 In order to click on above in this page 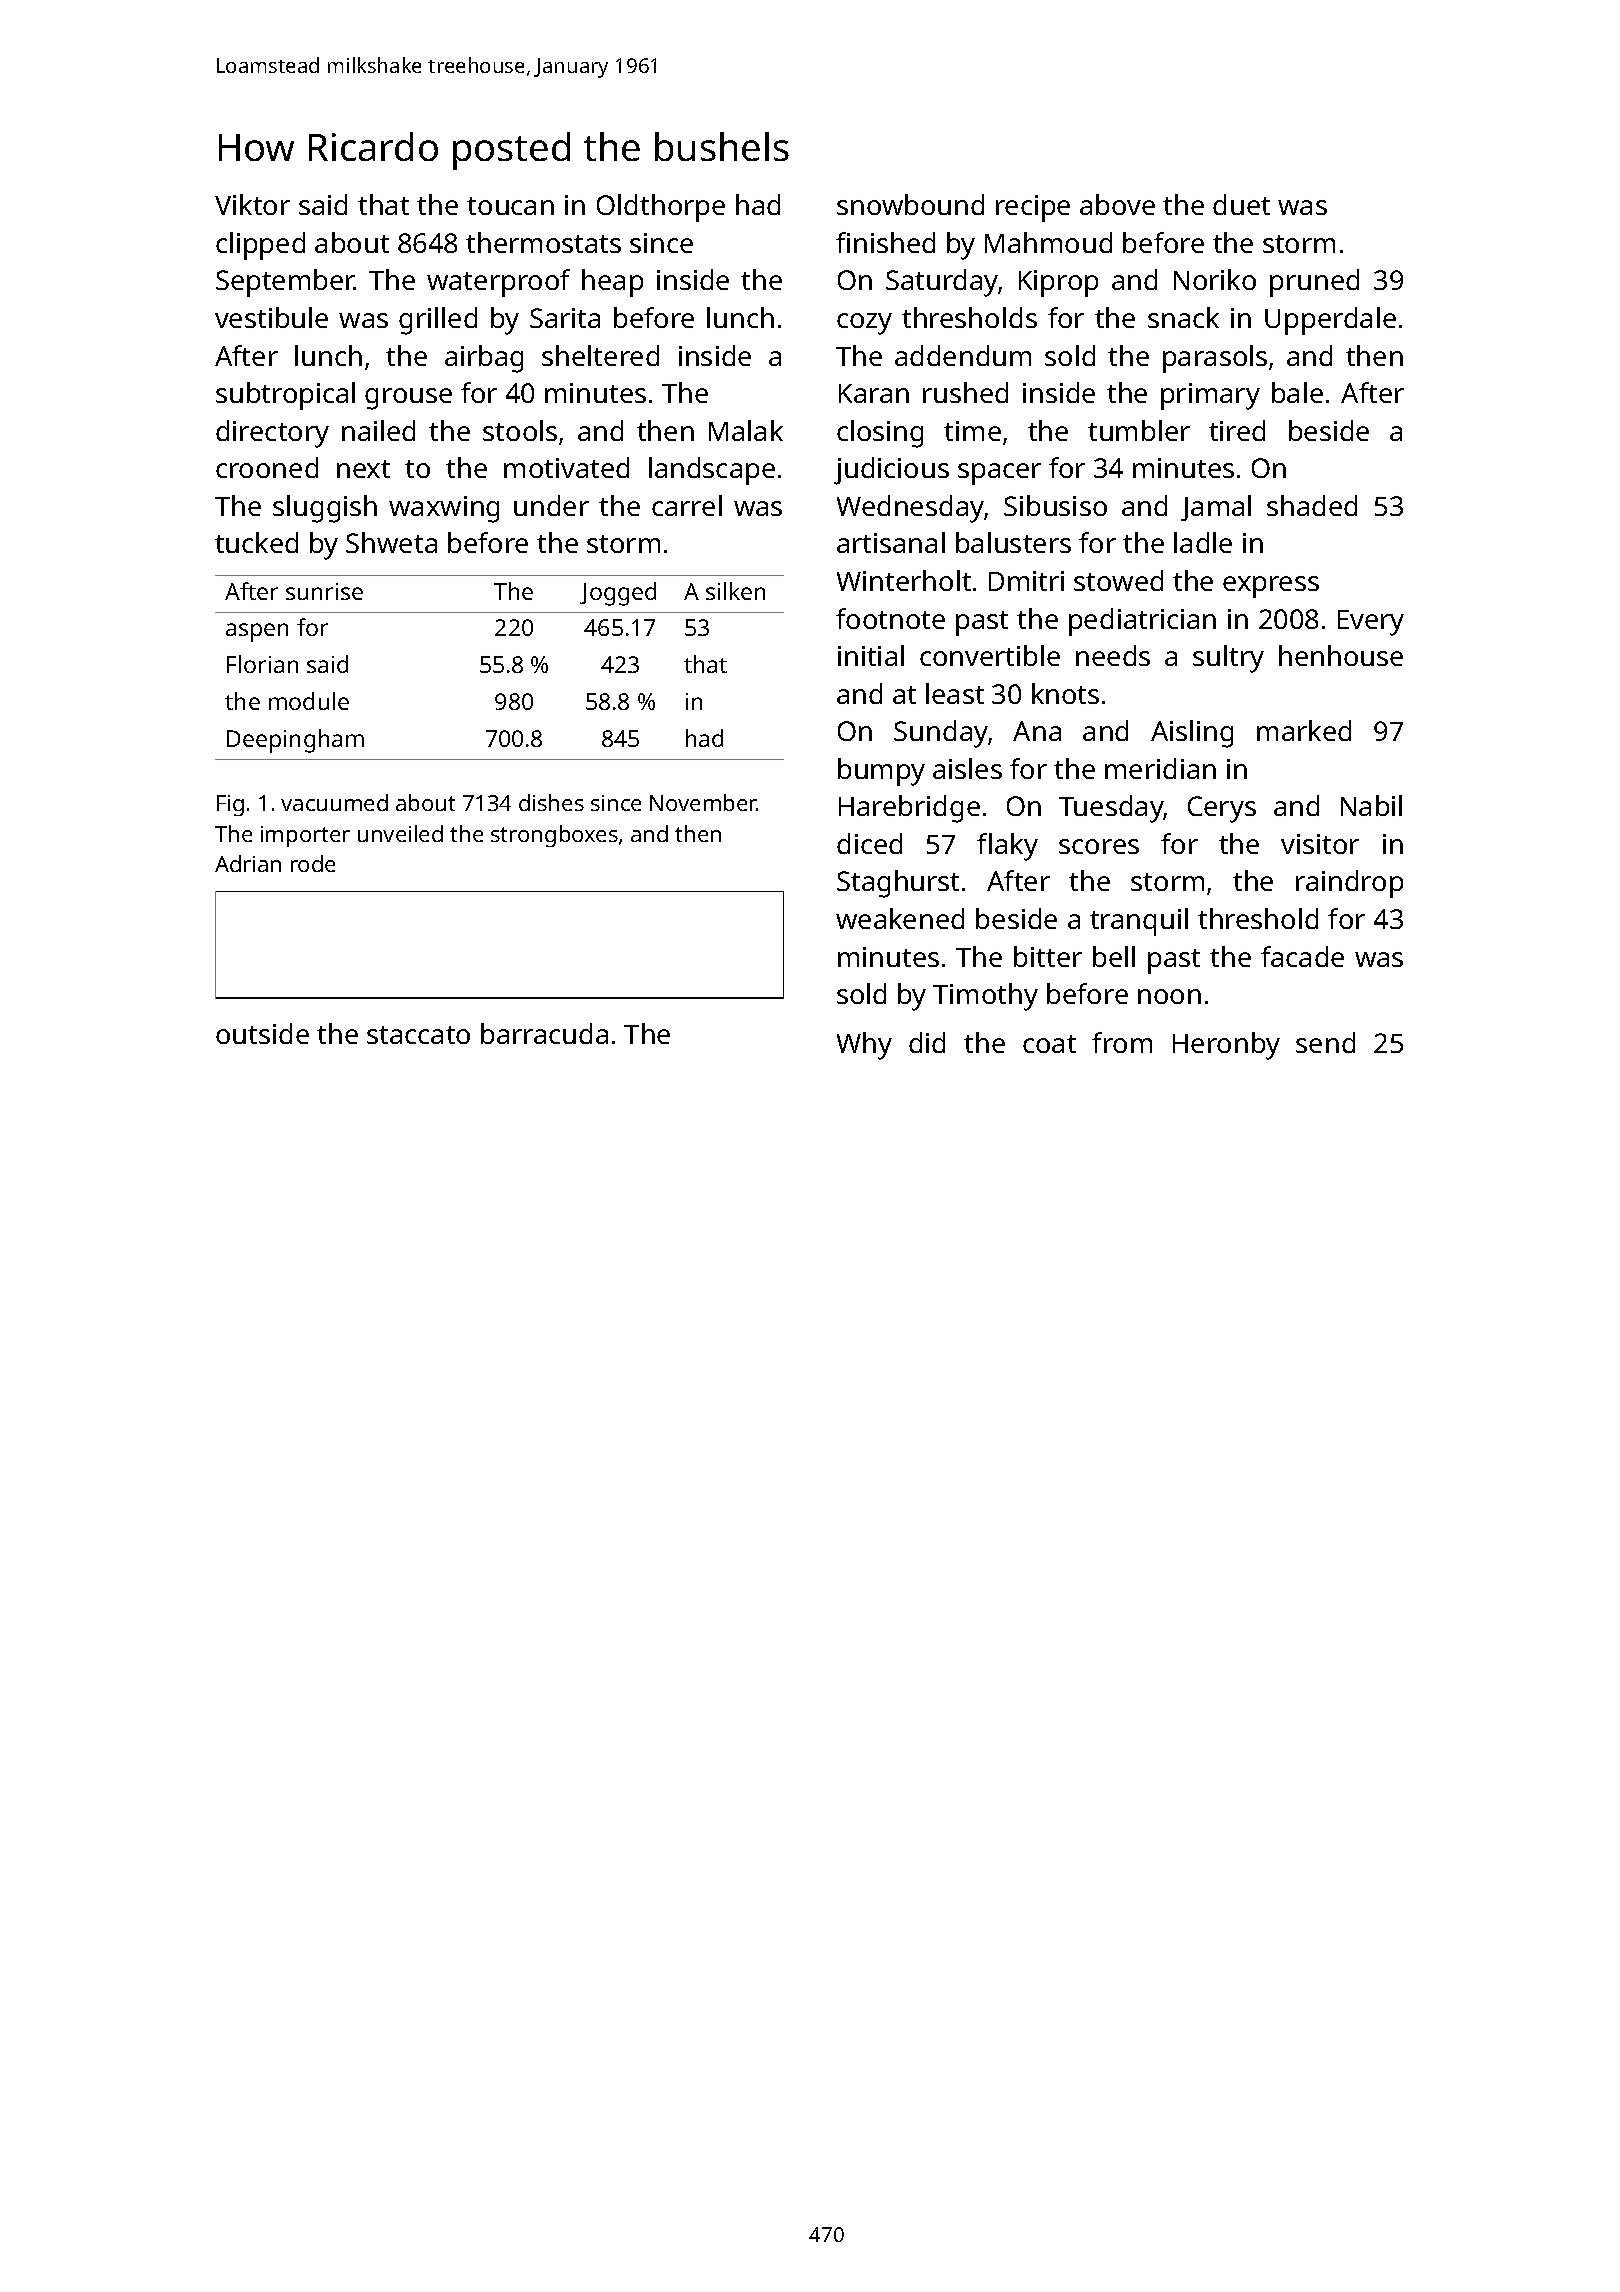, I will do `click(1117, 204)`.
